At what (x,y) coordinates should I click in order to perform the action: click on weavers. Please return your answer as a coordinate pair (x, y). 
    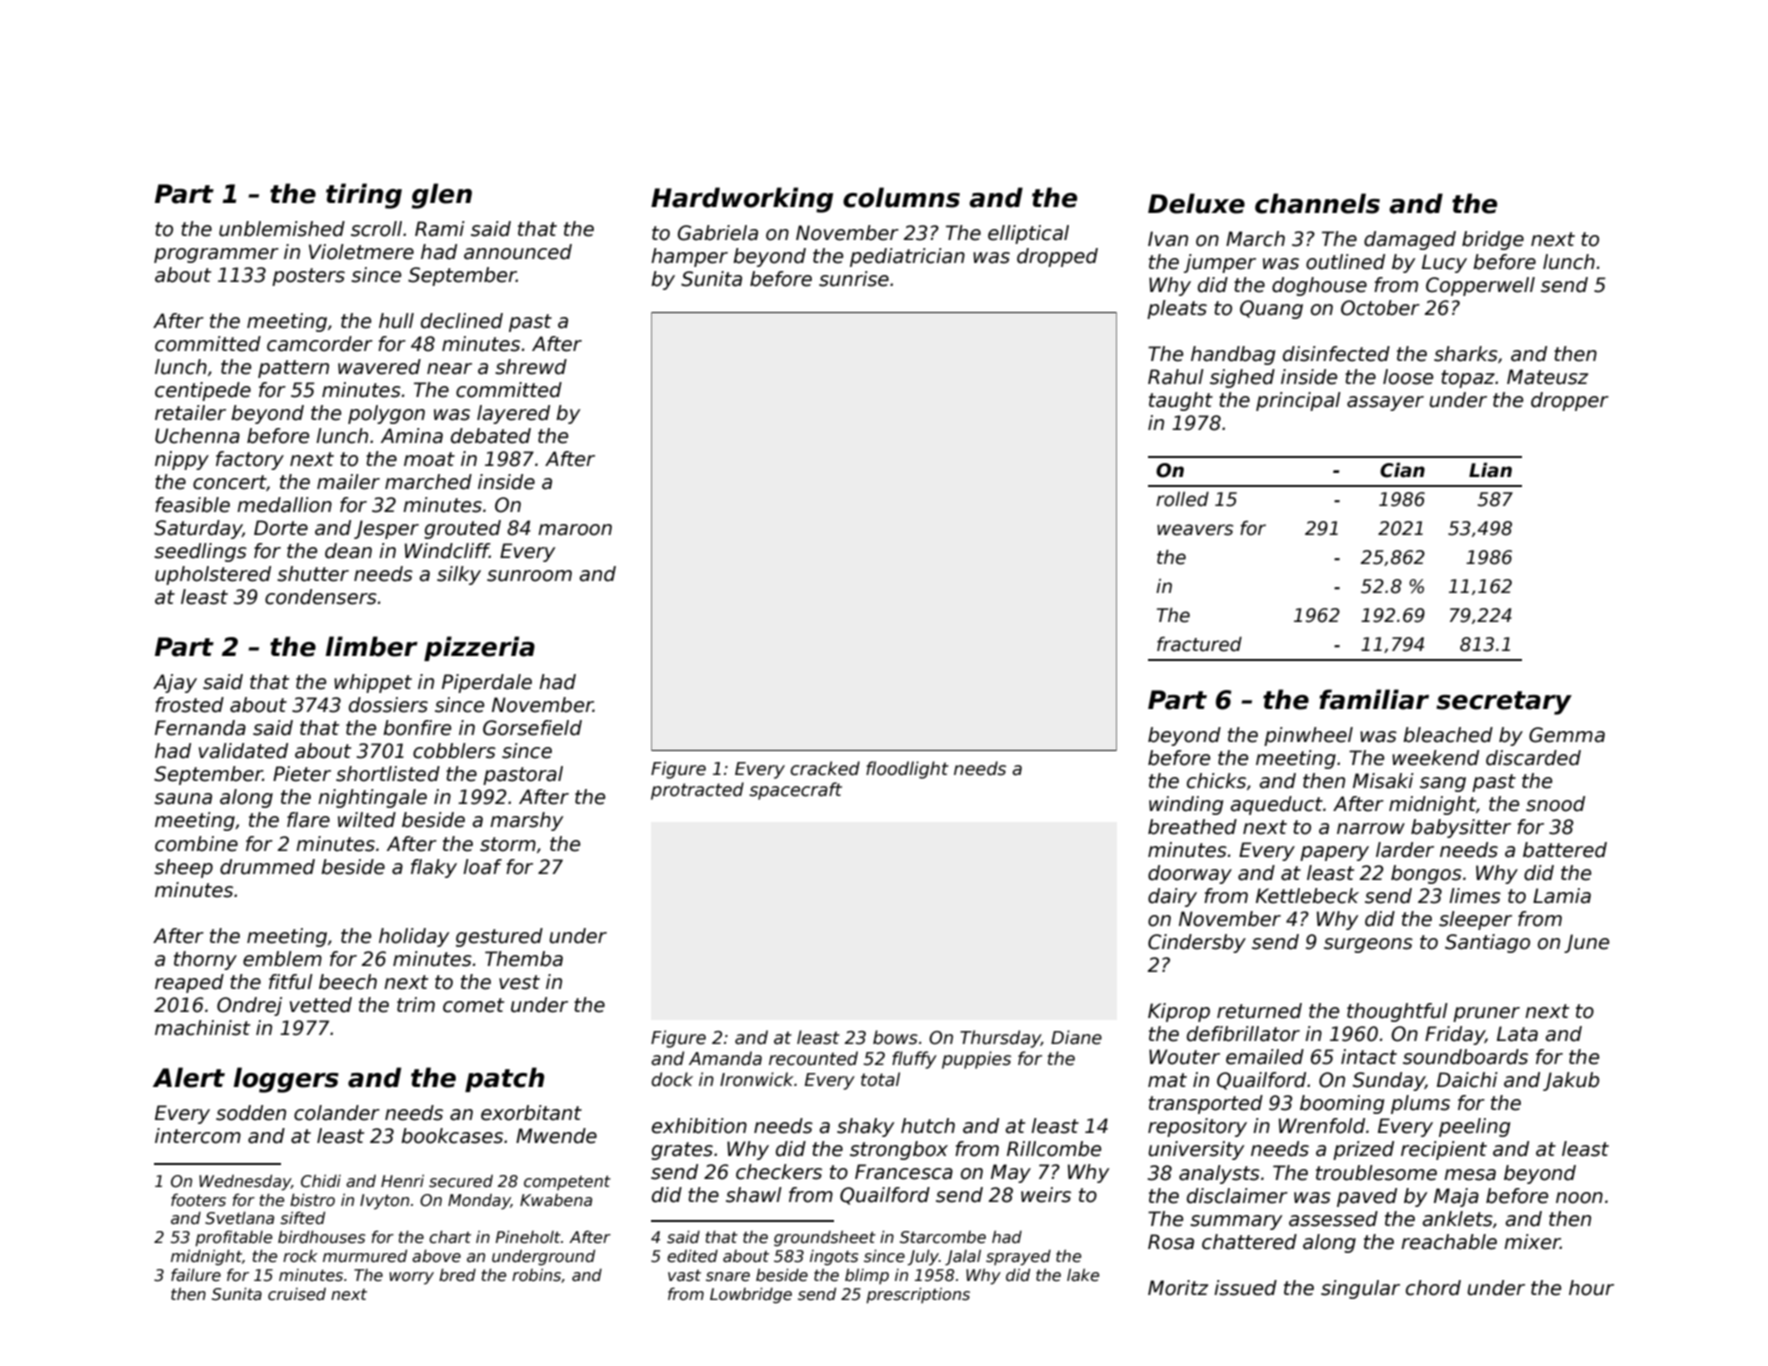
    Looking at the image, I should click on (1195, 530).
